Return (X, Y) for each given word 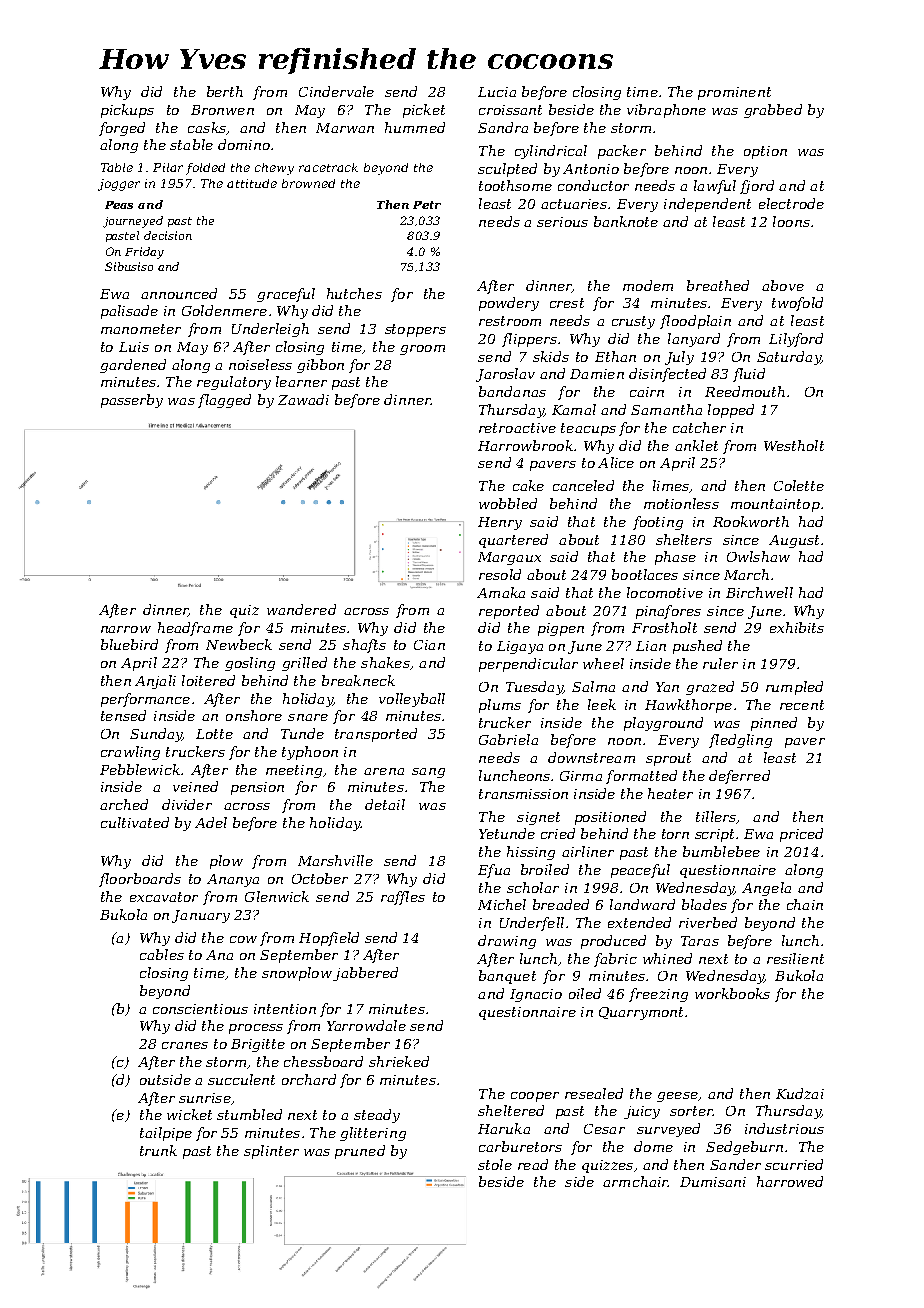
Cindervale (336, 91)
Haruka (504, 1128)
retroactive (517, 428)
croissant (510, 110)
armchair (635, 1181)
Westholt (794, 445)
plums (500, 706)
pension (257, 788)
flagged (224, 401)
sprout (668, 759)
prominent (734, 93)
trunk (158, 1150)
